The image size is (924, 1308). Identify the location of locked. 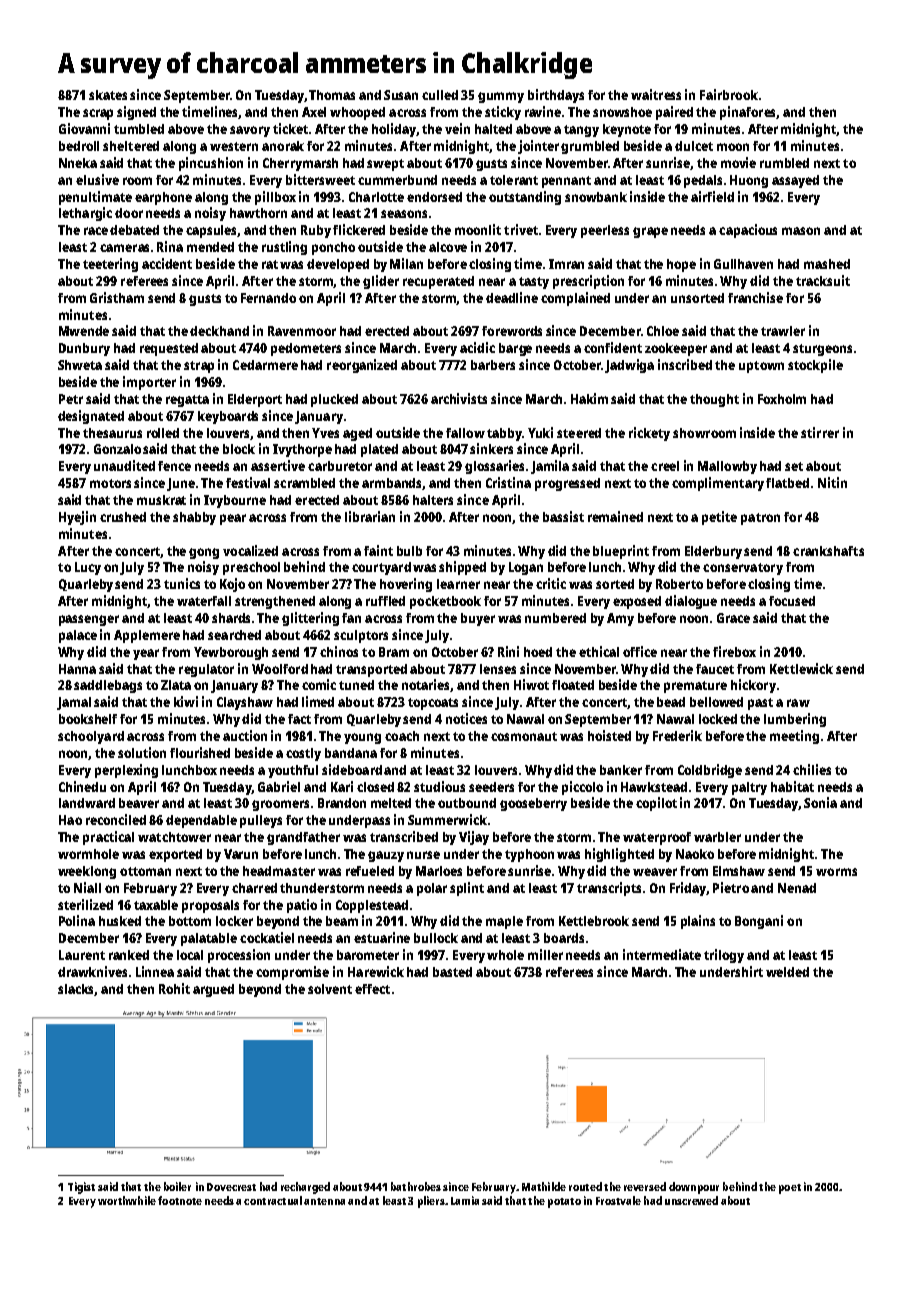
(718, 719).
